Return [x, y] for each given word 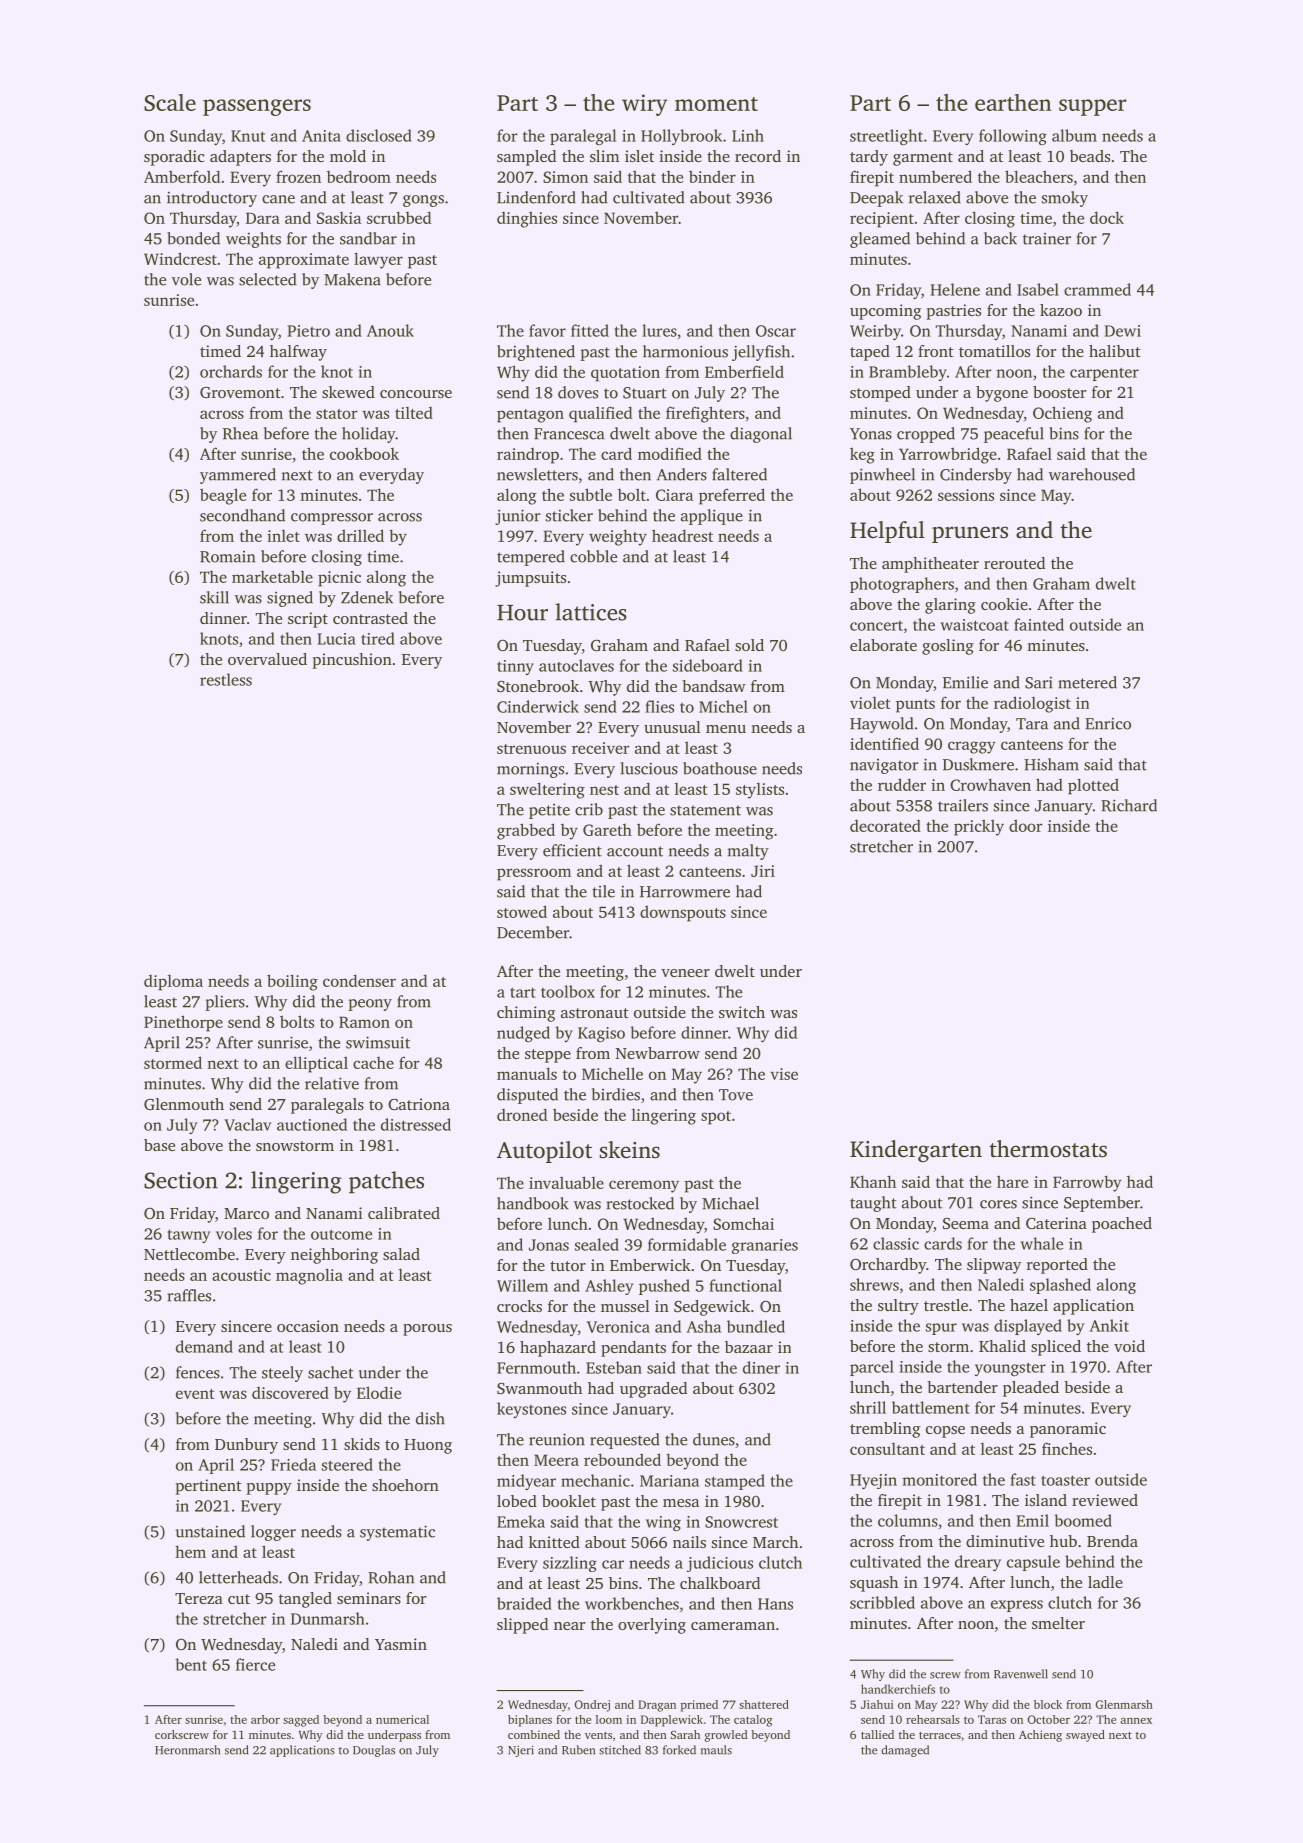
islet [639, 156]
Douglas [374, 1751]
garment [923, 159]
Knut [248, 136]
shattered [764, 1704]
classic [896, 1243]
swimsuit [378, 1042]
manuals [527, 1073]
